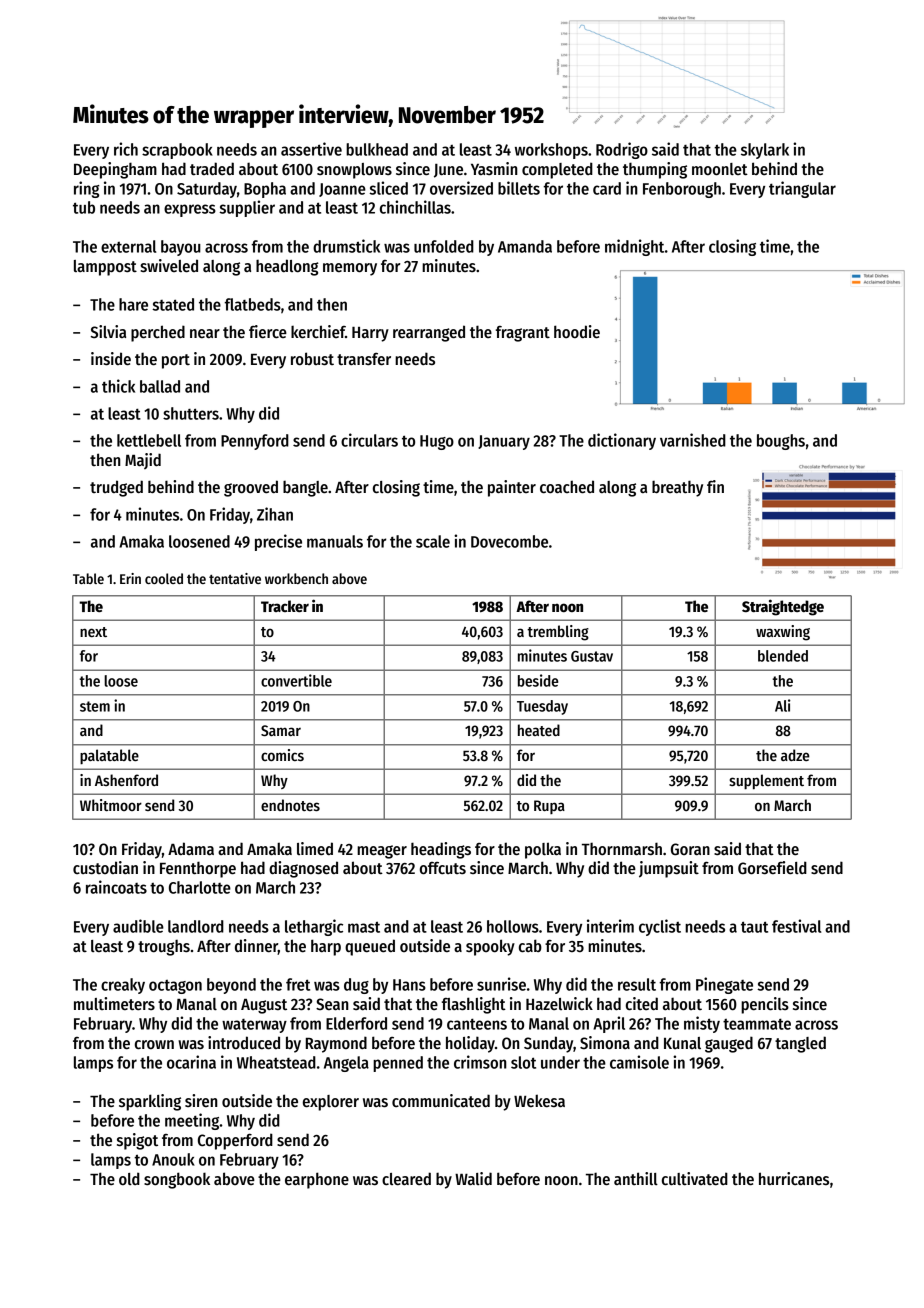  What do you see at coordinates (235, 578) in the image?
I see `tentative` at bounding box center [235, 578].
